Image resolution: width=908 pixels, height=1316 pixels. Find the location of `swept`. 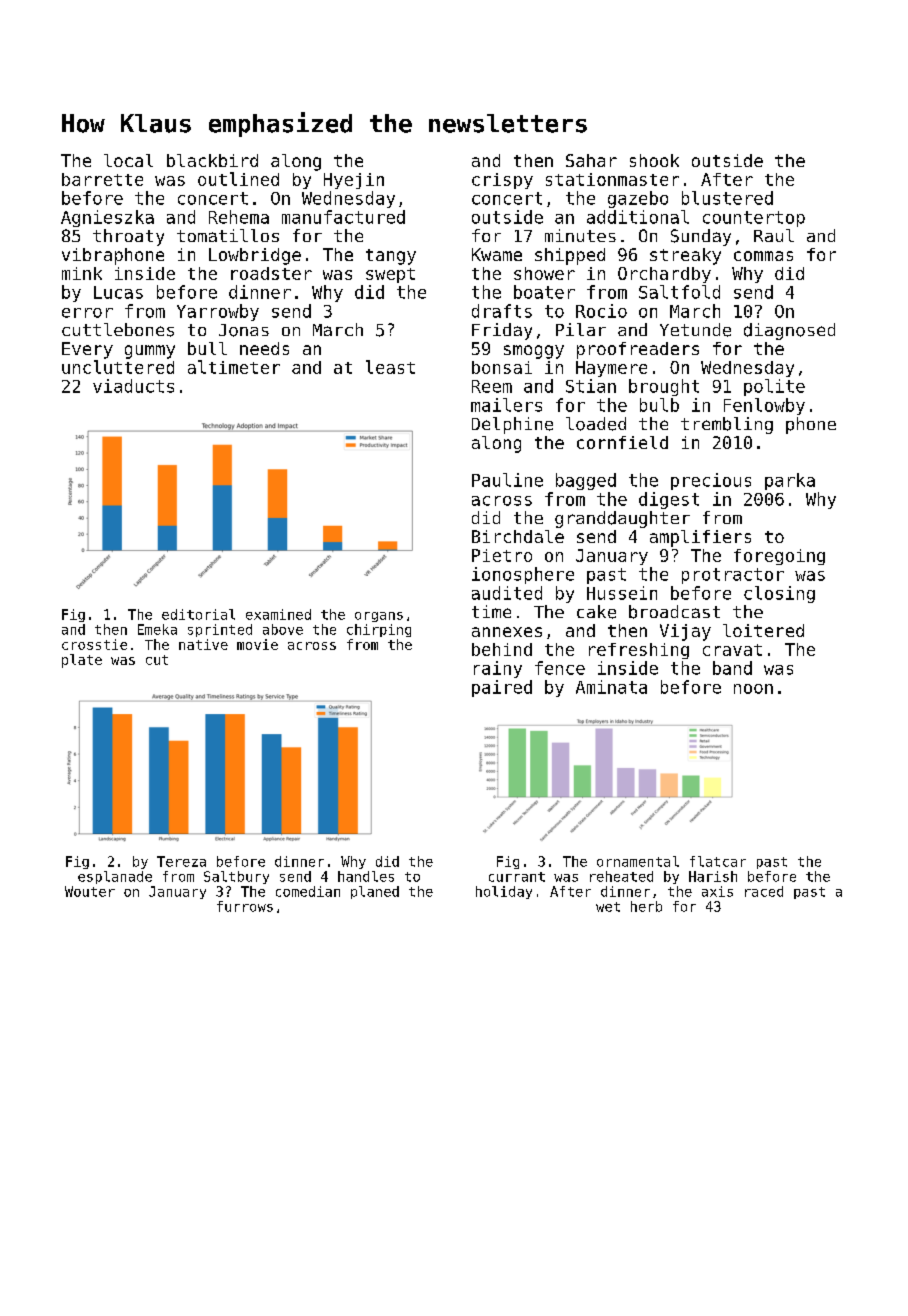

swept is located at coordinates (390, 275).
